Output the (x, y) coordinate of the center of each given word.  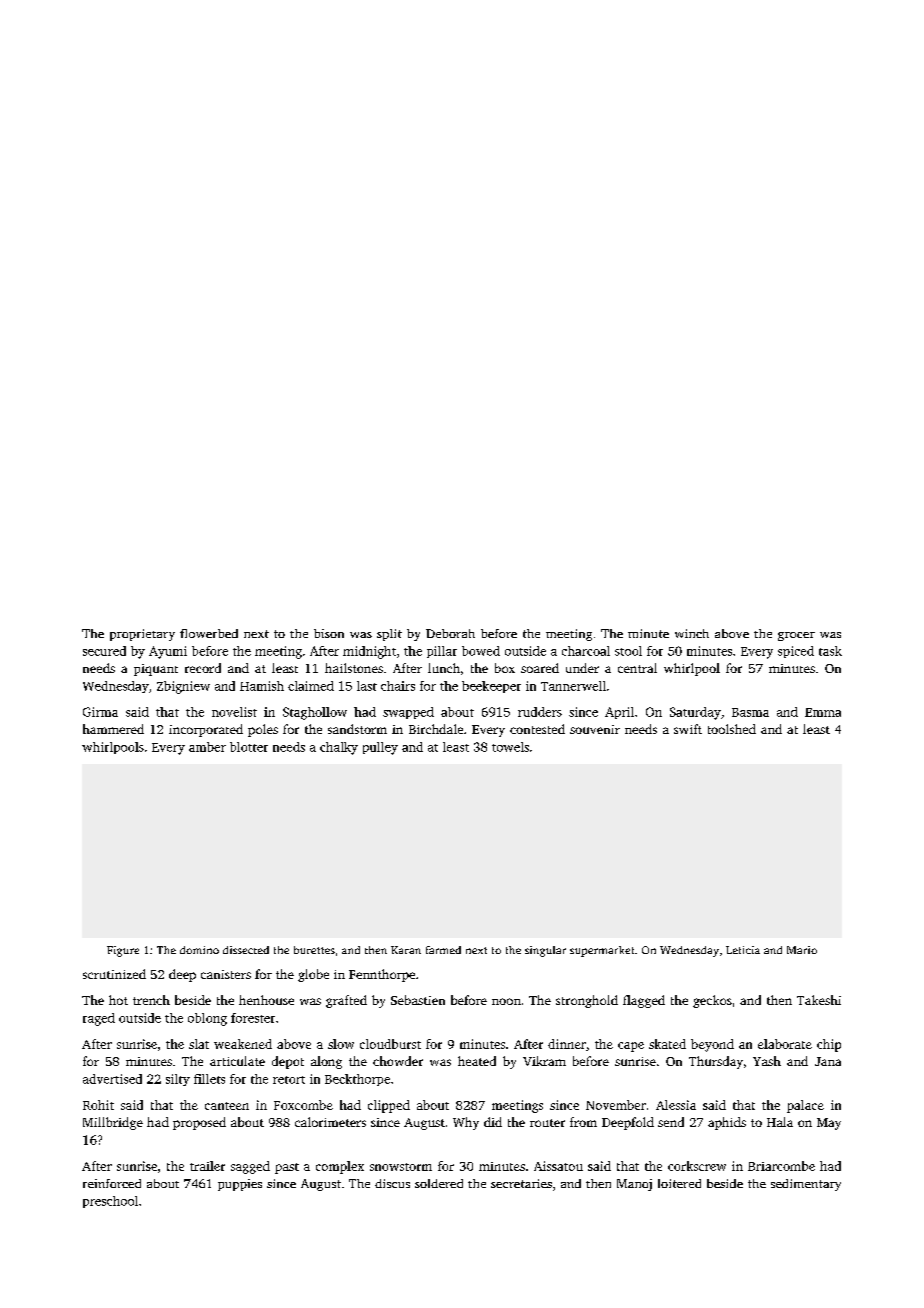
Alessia (676, 1105)
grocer (796, 636)
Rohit (98, 1105)
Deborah (450, 633)
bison (329, 633)
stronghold (587, 1001)
